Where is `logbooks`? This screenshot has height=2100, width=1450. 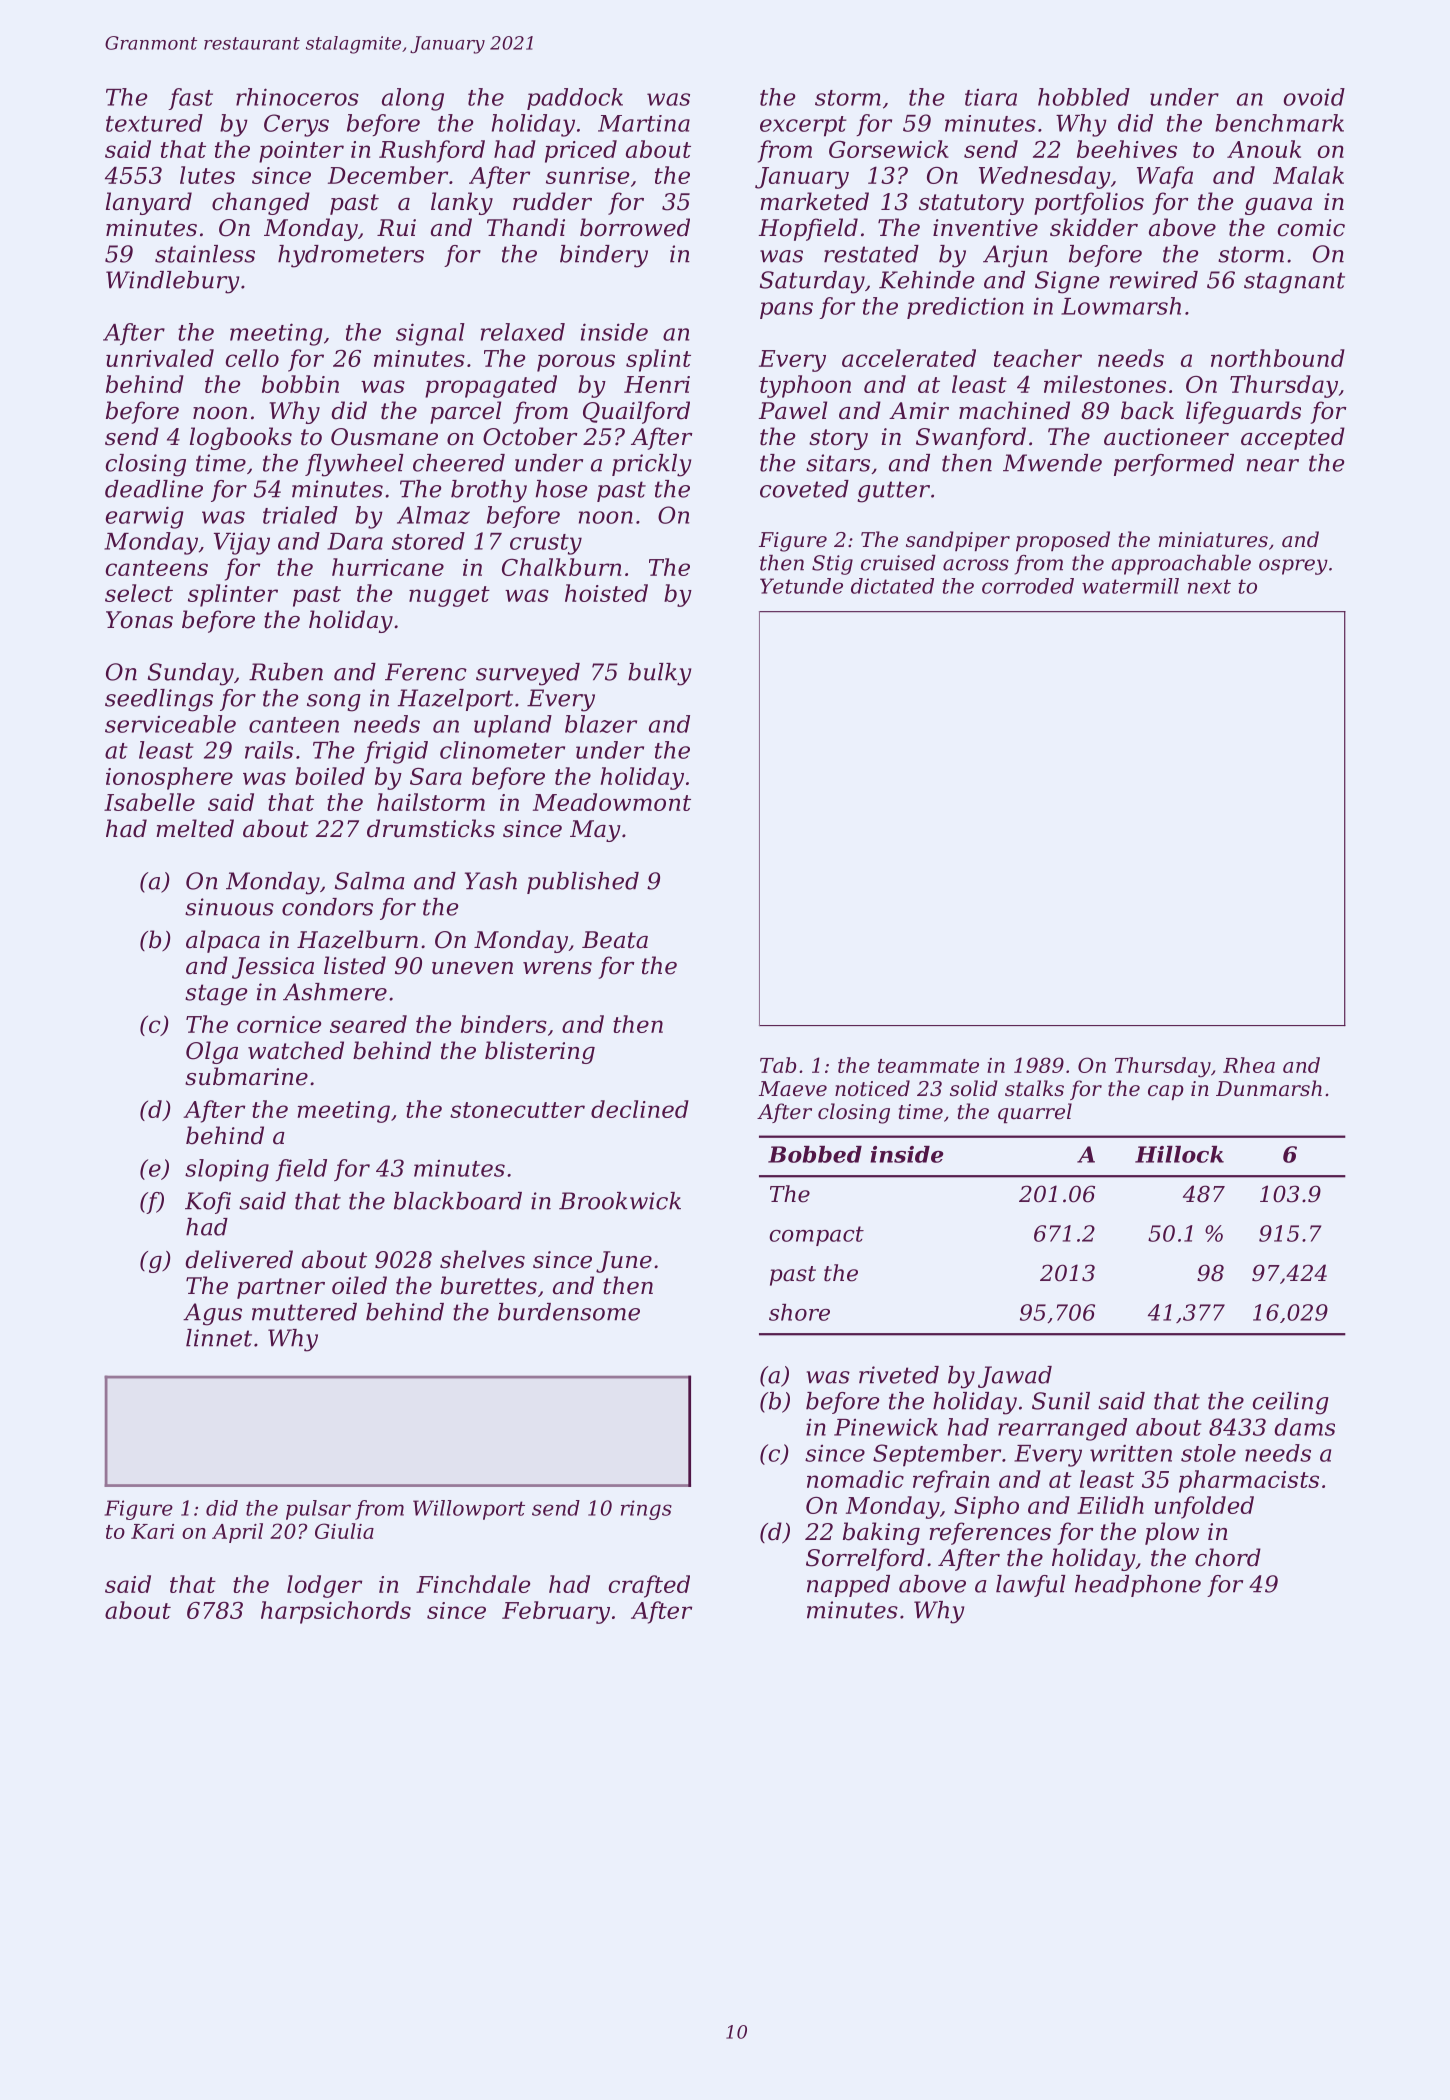
logbooks is located at coordinates (241, 438).
